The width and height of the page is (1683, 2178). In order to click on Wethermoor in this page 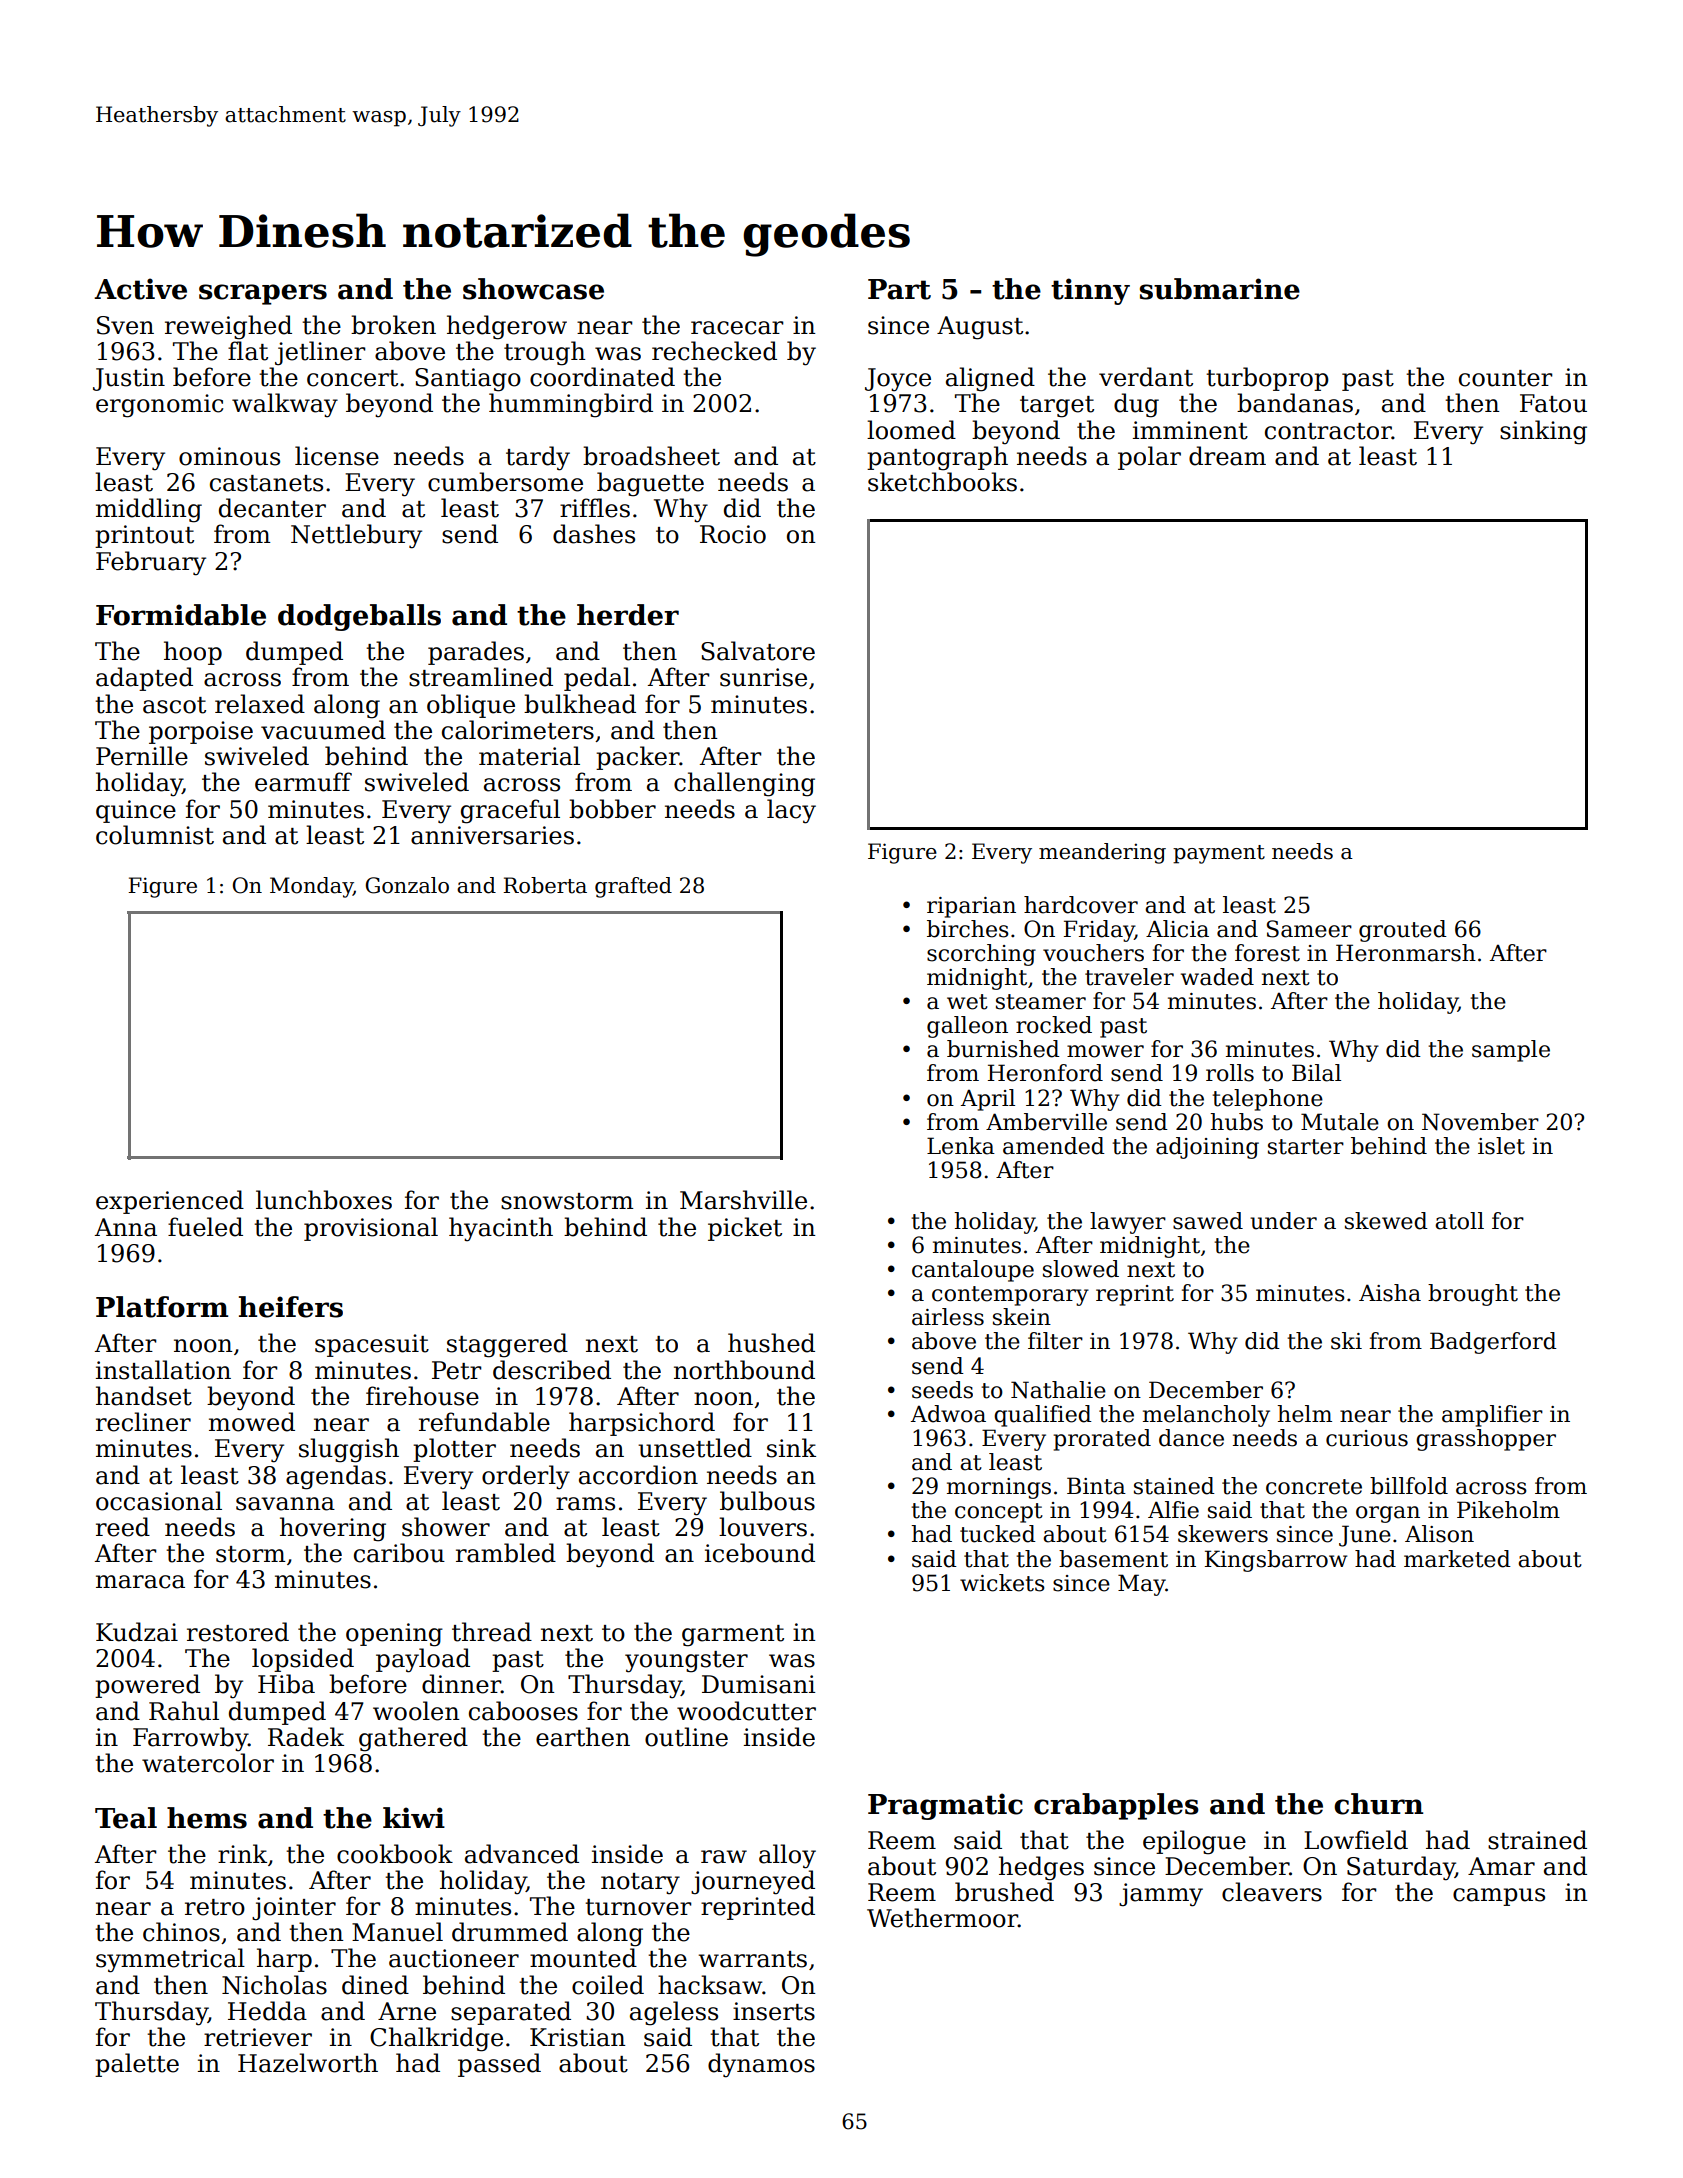, I will do `click(942, 1918)`.
